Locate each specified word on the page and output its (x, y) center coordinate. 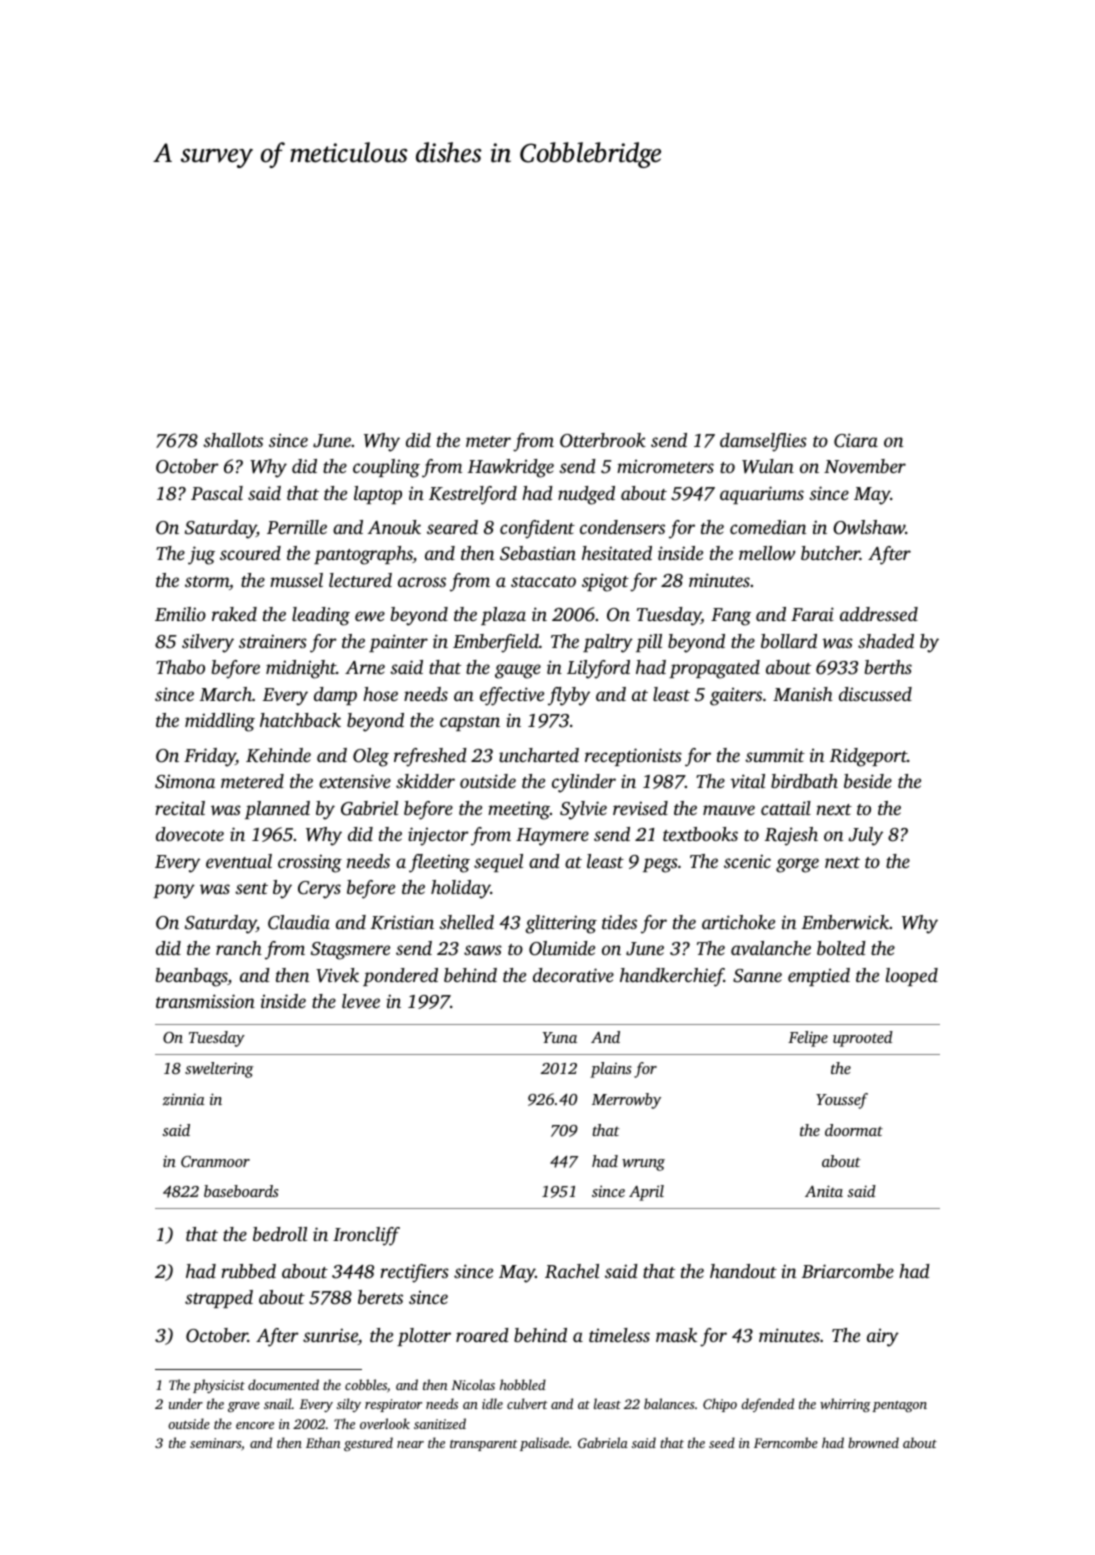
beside (868, 781)
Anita (824, 1191)
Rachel (572, 1271)
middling (220, 722)
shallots (233, 440)
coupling (386, 468)
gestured (368, 1444)
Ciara (856, 440)
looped (912, 977)
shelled (466, 922)
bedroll (280, 1234)
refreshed (430, 757)
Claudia (299, 922)
